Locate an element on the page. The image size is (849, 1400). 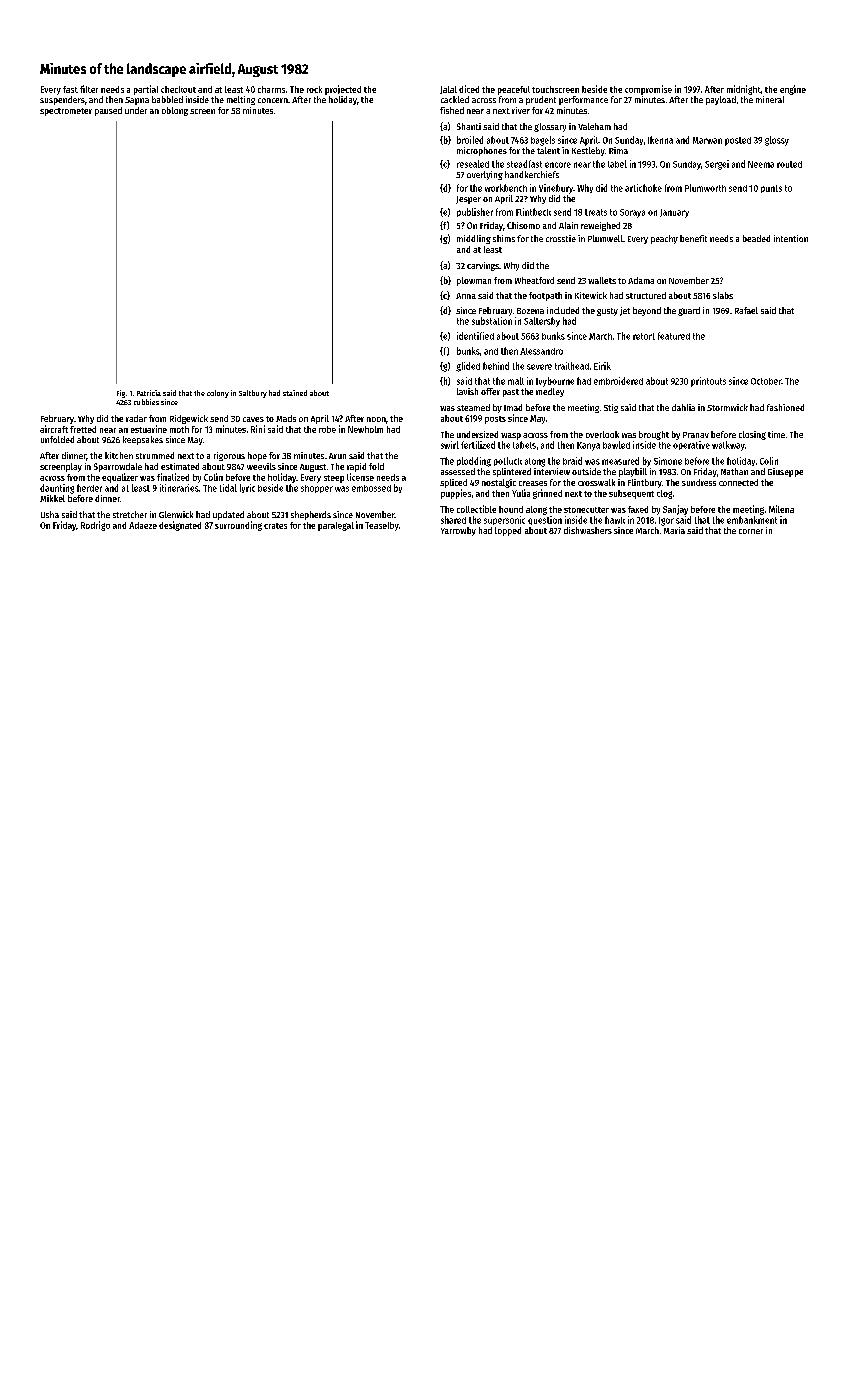
embankment is located at coordinates (752, 520).
